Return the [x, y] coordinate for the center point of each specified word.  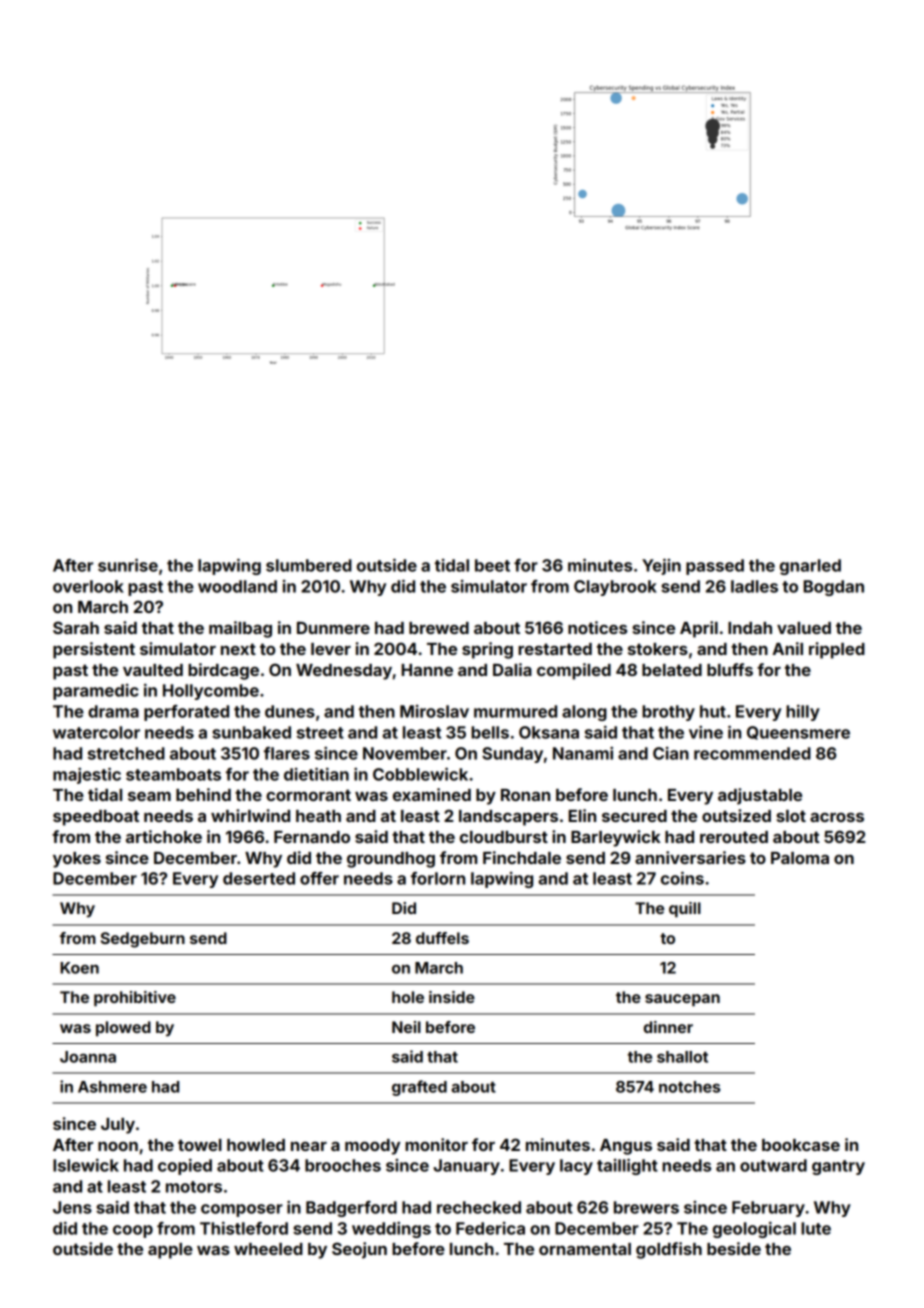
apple [170, 1251]
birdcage [223, 671]
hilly [803, 712]
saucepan [682, 1000]
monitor [436, 1144]
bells [490, 732]
